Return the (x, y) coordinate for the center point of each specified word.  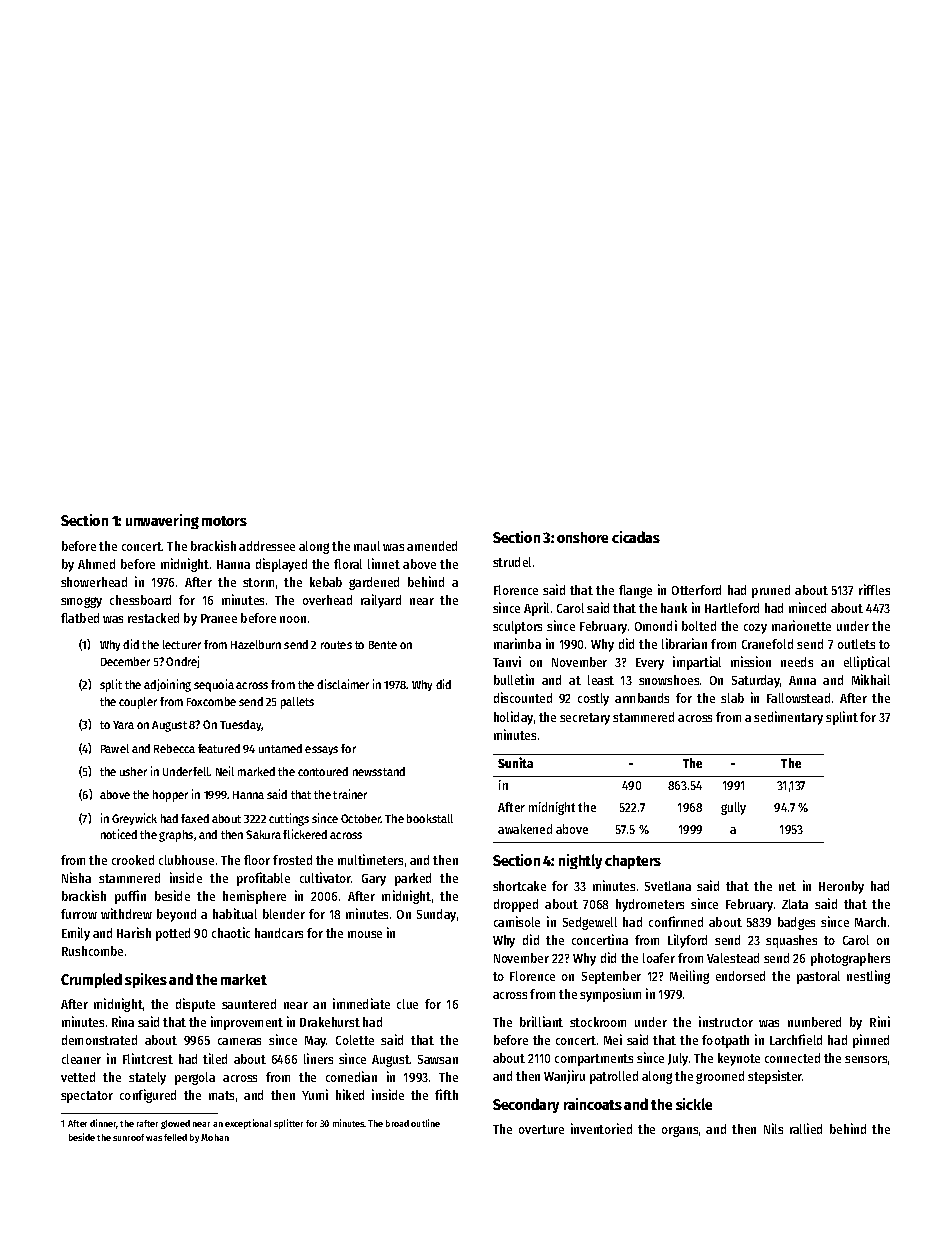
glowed (175, 1124)
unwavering (162, 521)
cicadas (636, 537)
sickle (694, 1104)
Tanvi (507, 661)
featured (219, 748)
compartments (594, 1060)
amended (432, 546)
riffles (874, 589)
